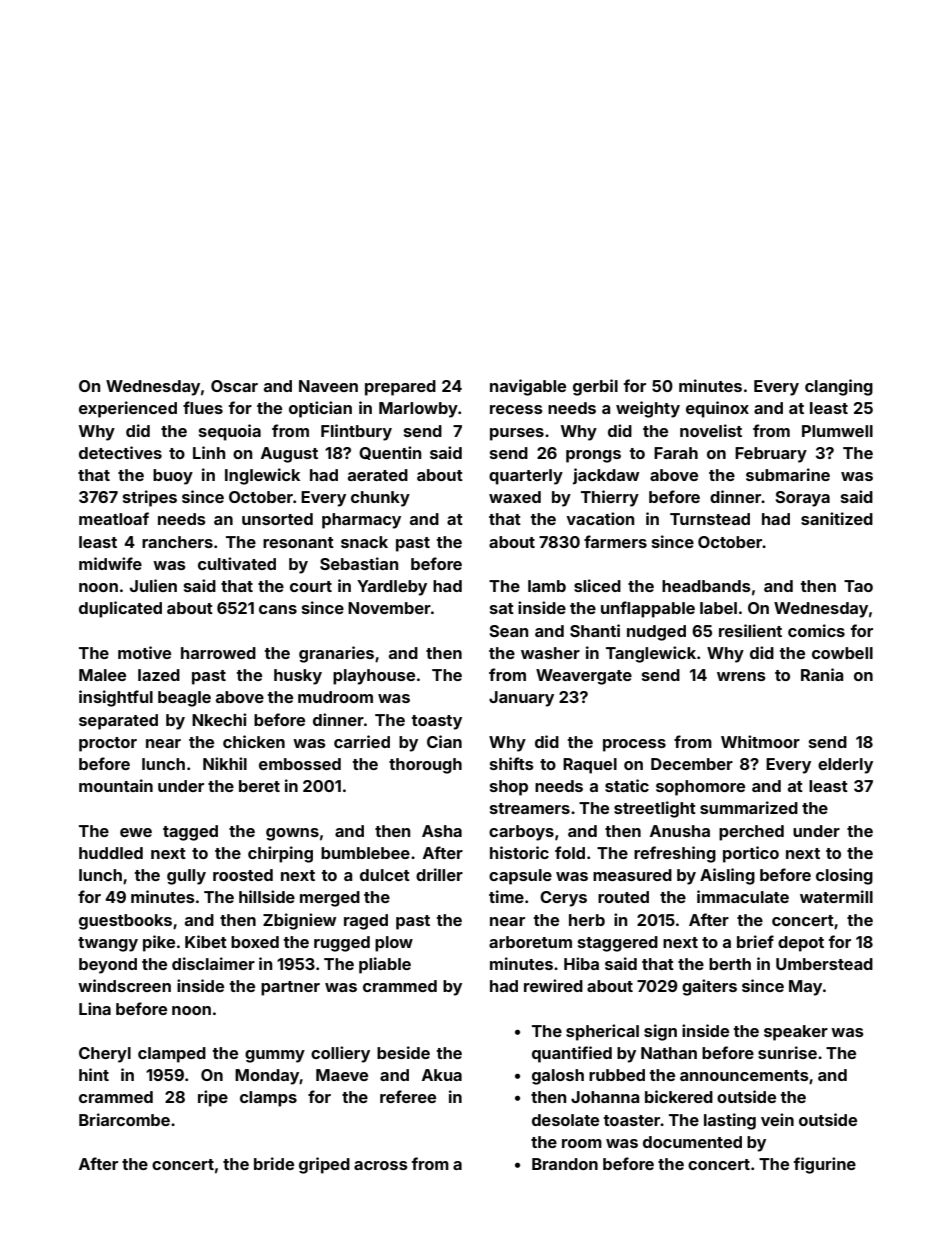 This screenshot has width=952, height=1233. What do you see at coordinates (110, 563) in the screenshot?
I see `midwife` at bounding box center [110, 563].
